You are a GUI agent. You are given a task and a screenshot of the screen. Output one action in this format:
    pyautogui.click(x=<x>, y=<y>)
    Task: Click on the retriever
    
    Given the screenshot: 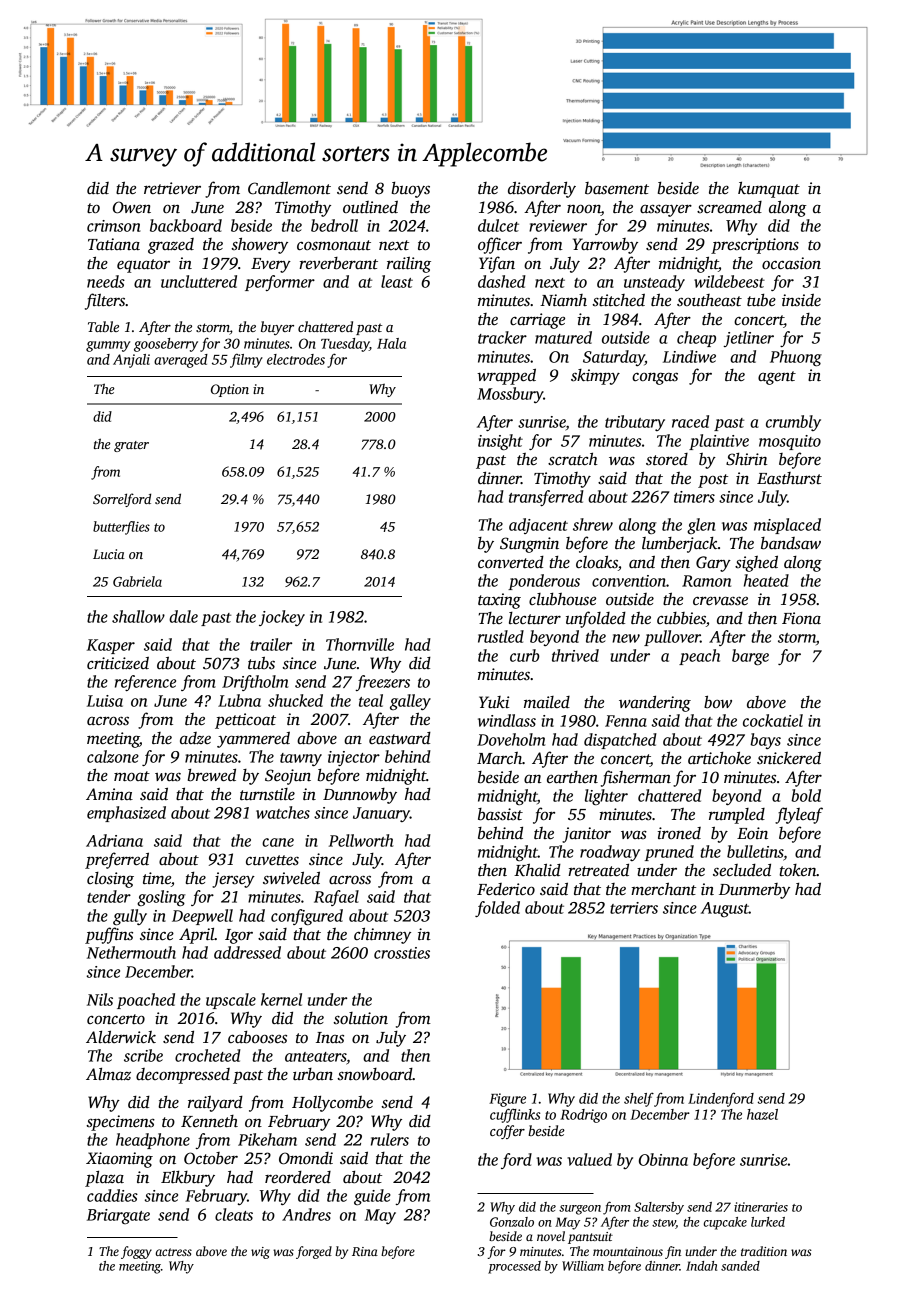 What is the action you would take?
    pyautogui.click(x=172, y=188)
